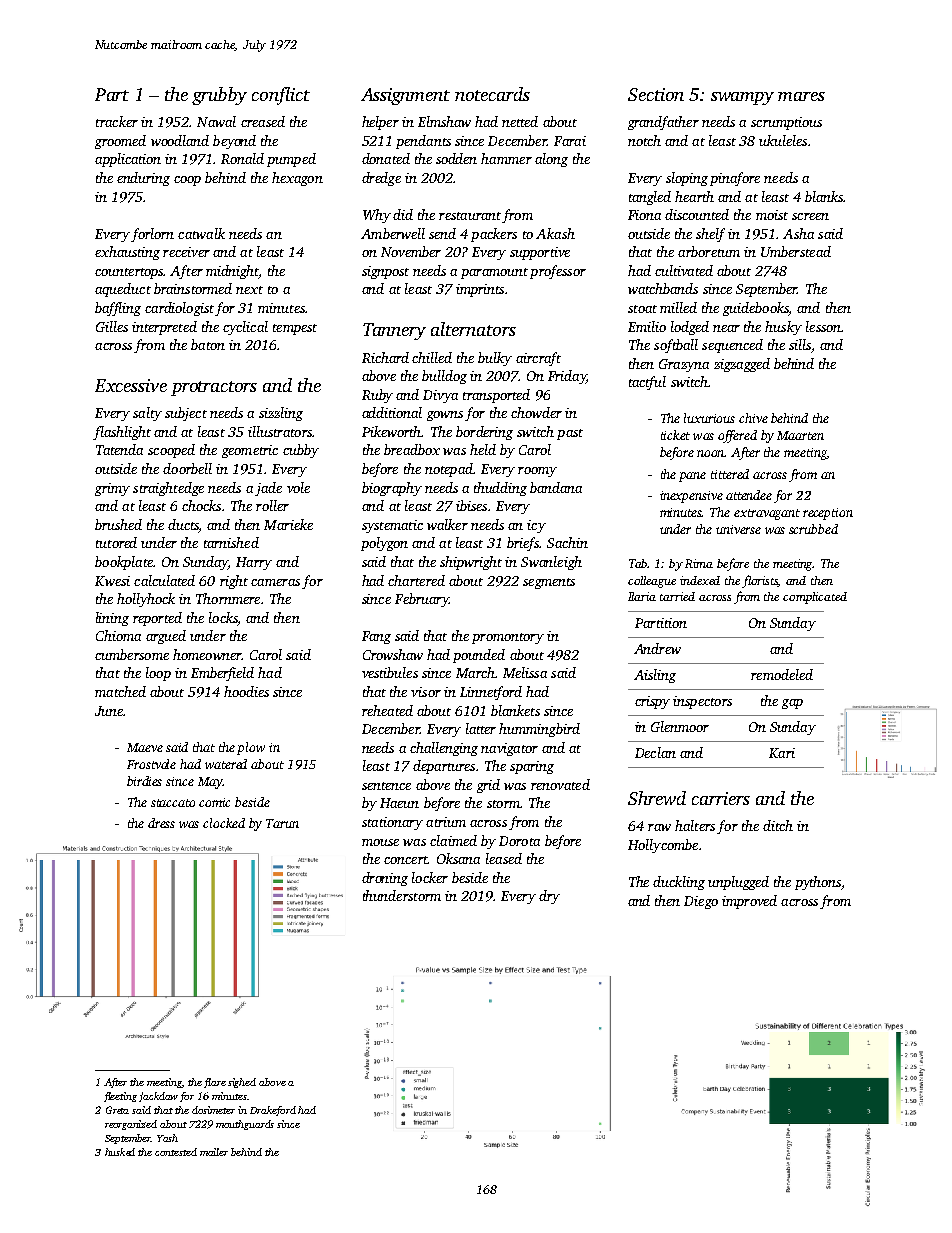 This screenshot has width=952, height=1233. What do you see at coordinates (394, 331) in the screenshot?
I see `Tannery` at bounding box center [394, 331].
